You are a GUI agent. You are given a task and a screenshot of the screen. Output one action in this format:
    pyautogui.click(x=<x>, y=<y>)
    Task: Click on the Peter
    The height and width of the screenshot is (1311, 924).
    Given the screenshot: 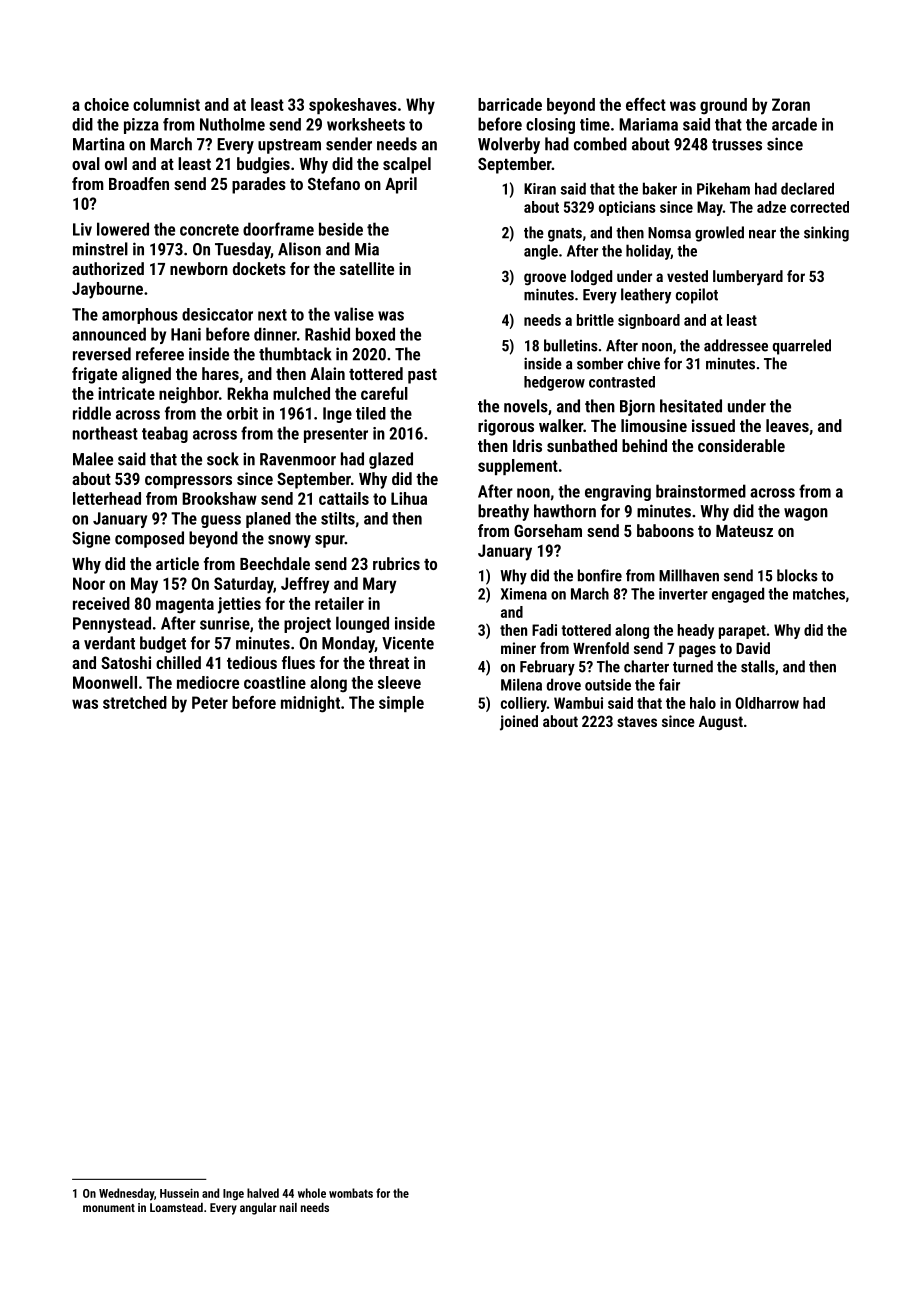 What is the action you would take?
    pyautogui.click(x=210, y=702)
